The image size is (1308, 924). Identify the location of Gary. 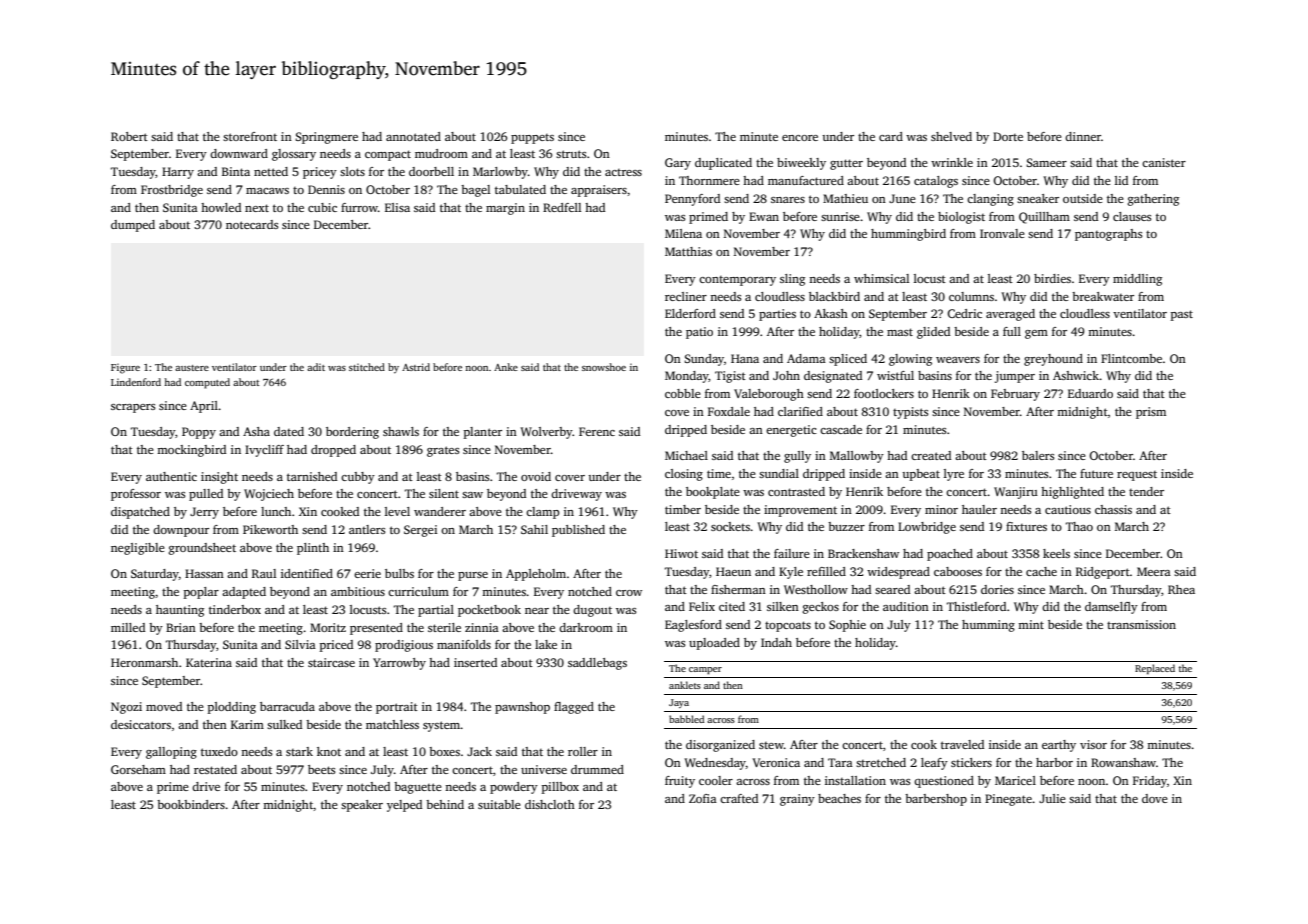
(678, 164).
